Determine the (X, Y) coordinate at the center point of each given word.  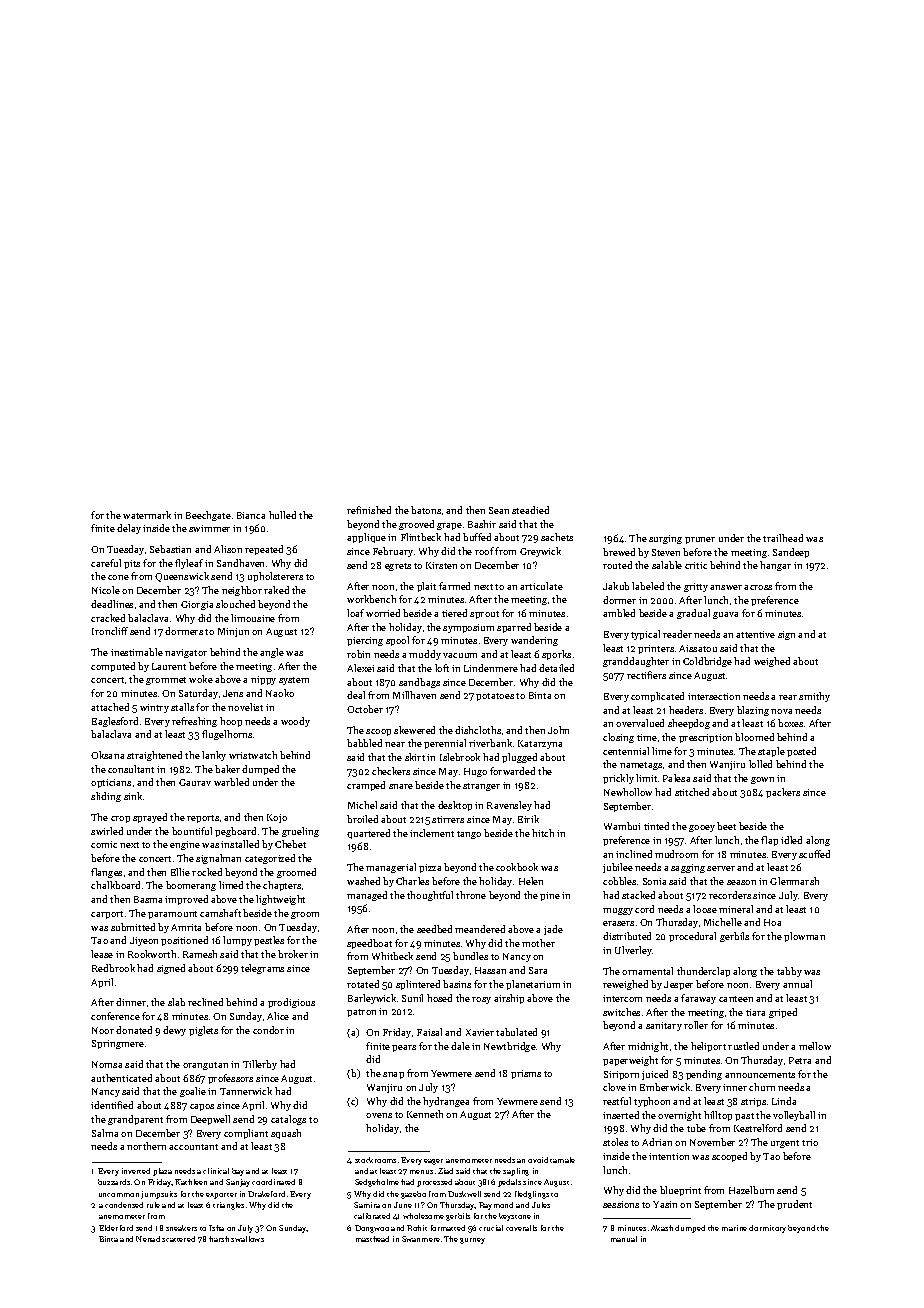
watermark (147, 515)
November (712, 1142)
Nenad (148, 1239)
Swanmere (421, 1239)
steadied (530, 510)
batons (426, 510)
